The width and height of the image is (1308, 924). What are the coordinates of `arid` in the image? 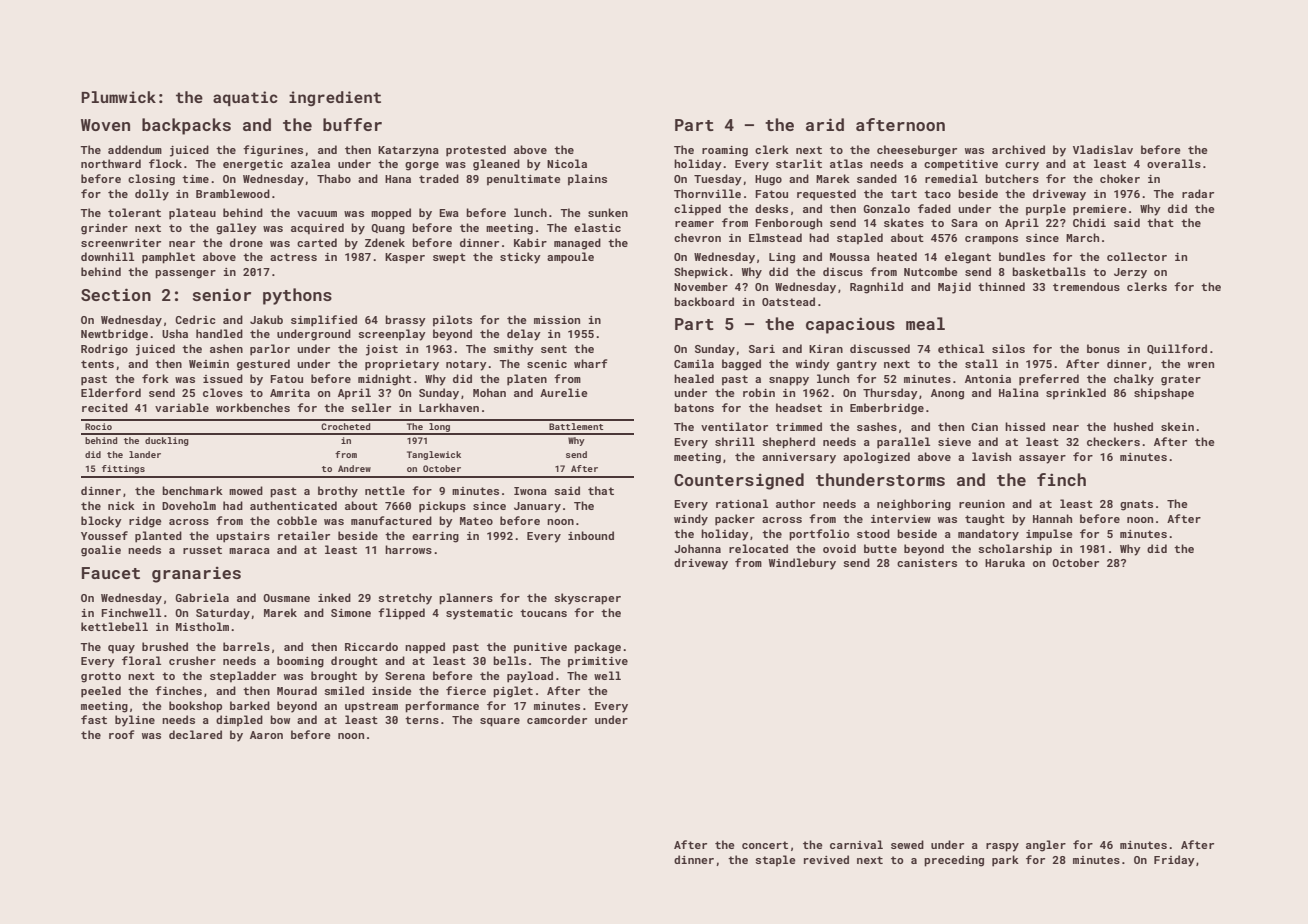 It's located at (825, 124).
